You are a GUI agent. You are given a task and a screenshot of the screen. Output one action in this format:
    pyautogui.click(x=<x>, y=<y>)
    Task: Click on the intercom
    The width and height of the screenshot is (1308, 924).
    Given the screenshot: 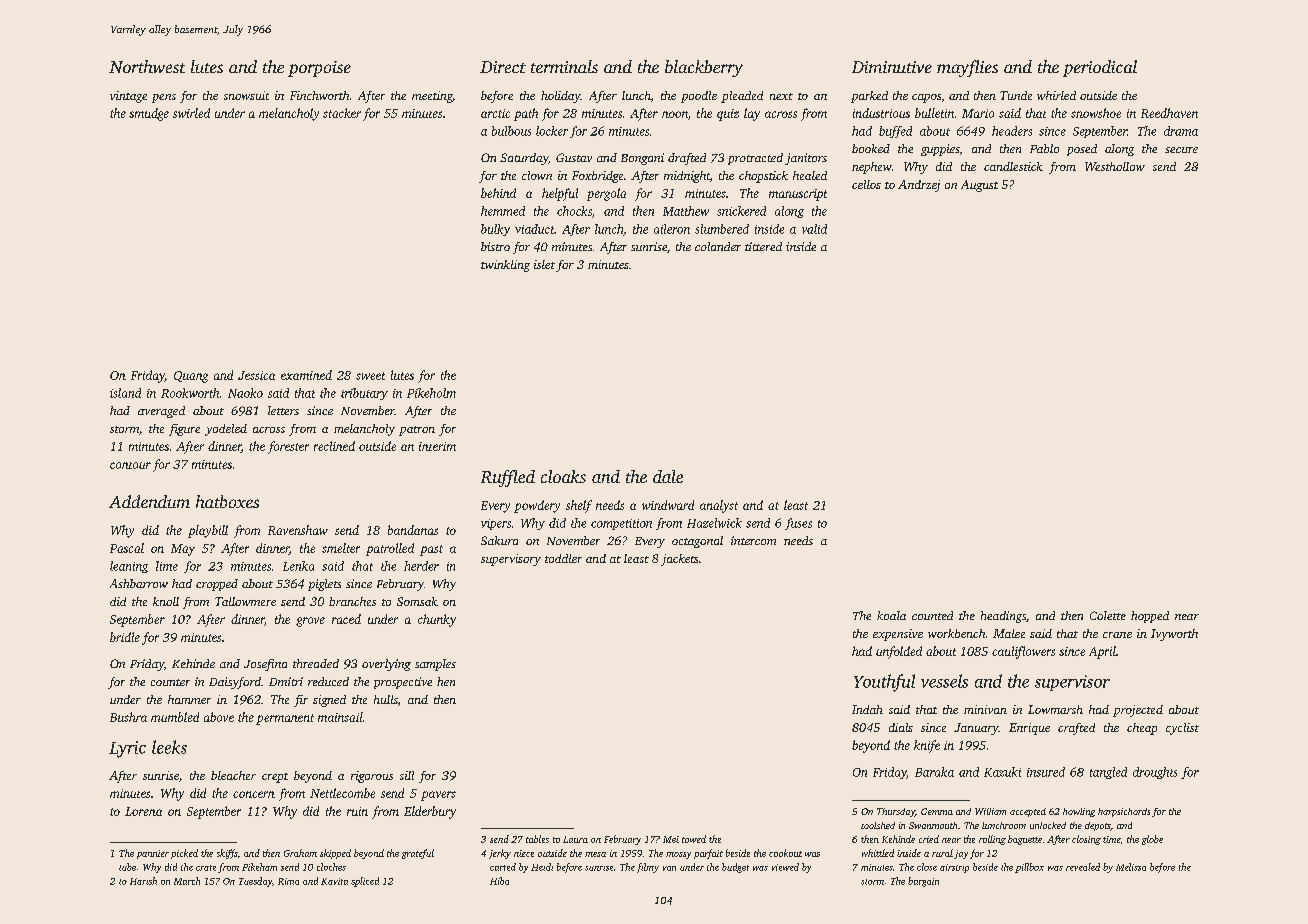 What is the action you would take?
    pyautogui.click(x=753, y=540)
